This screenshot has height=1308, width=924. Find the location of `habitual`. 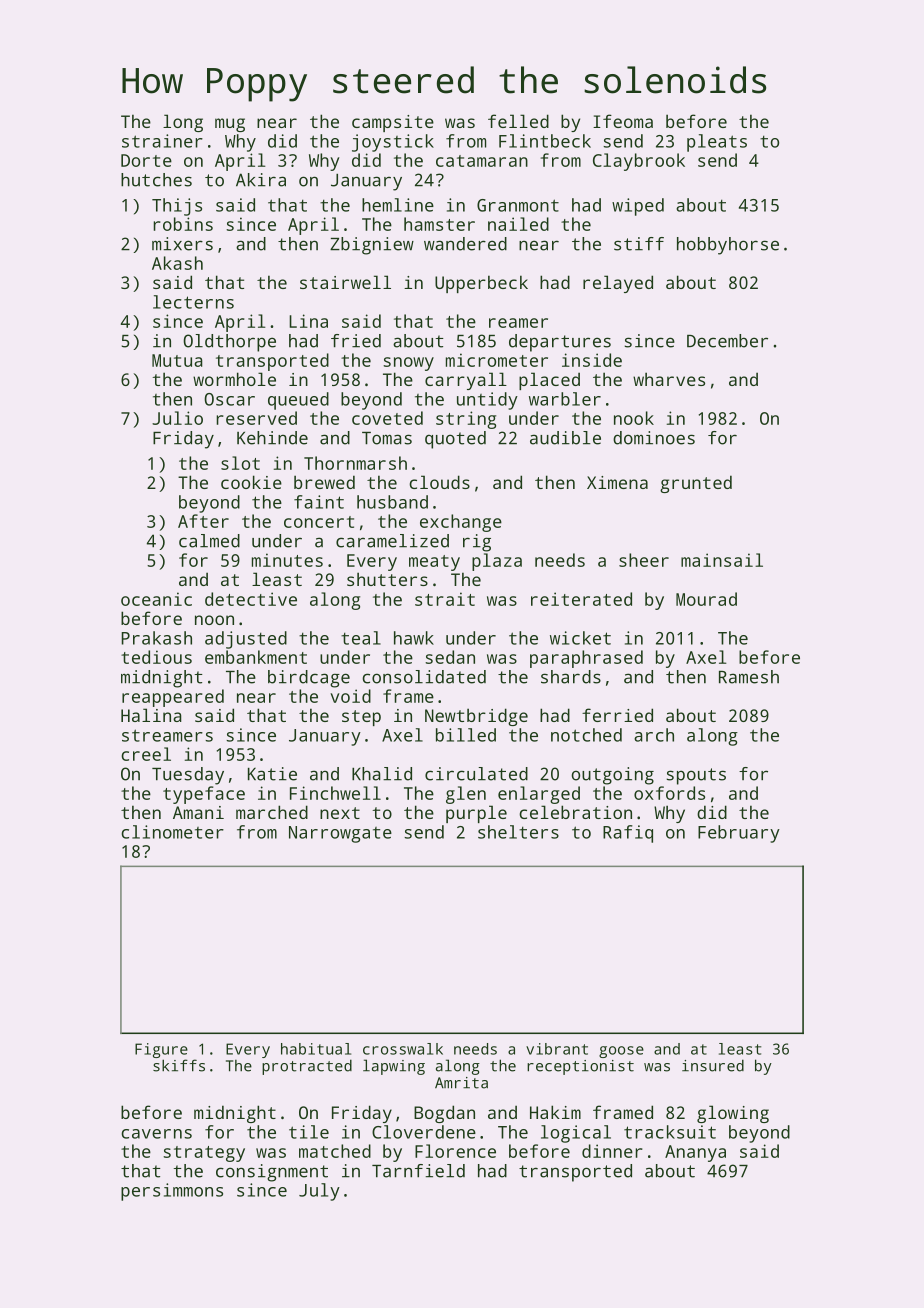

habitual is located at coordinates (316, 1049).
